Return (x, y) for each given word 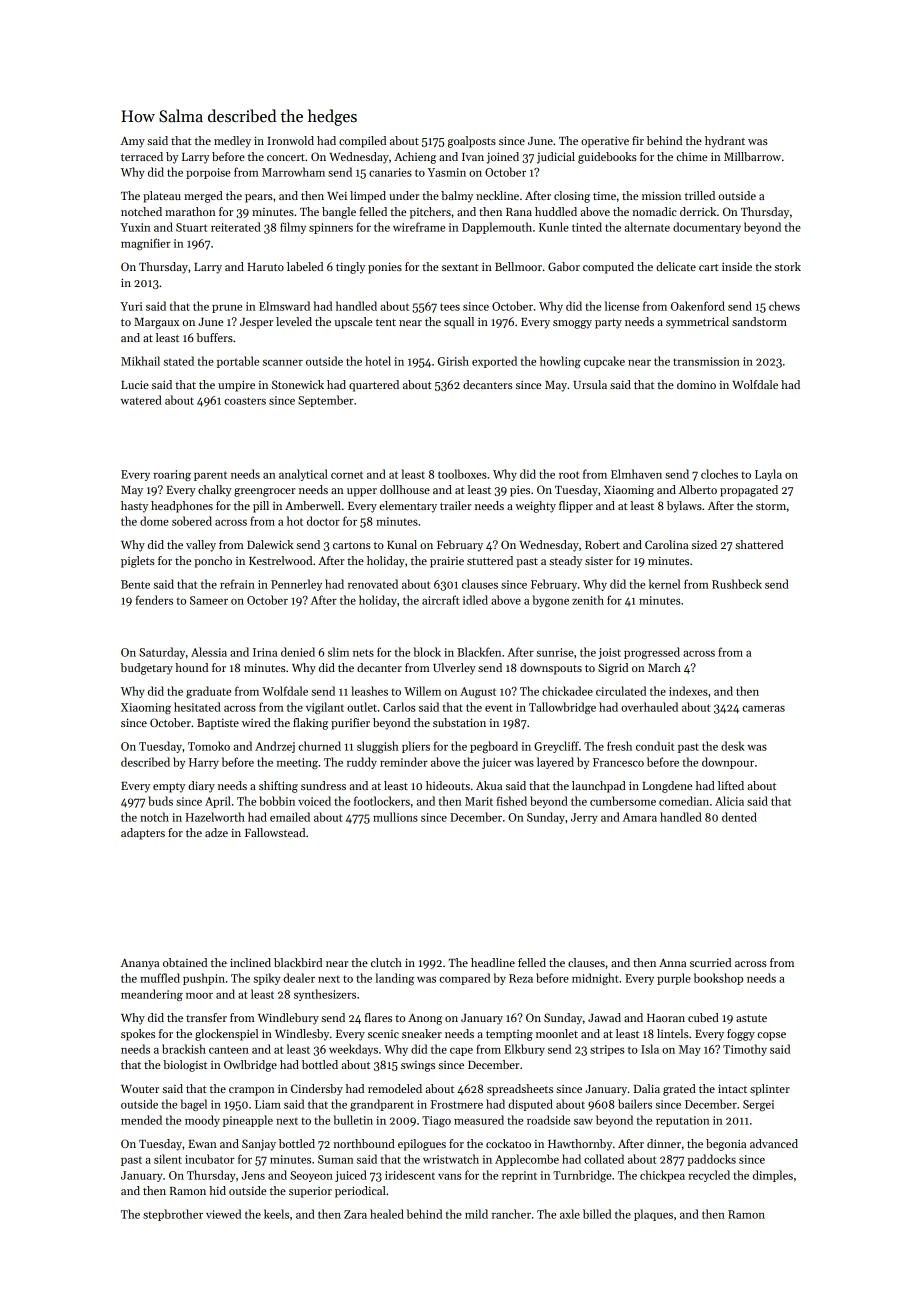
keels (276, 1214)
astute (751, 1018)
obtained (185, 962)
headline (493, 962)
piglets (138, 562)
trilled (700, 195)
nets (363, 653)
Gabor (564, 266)
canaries (390, 172)
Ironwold (291, 140)
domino (696, 384)
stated (178, 361)
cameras (763, 709)
